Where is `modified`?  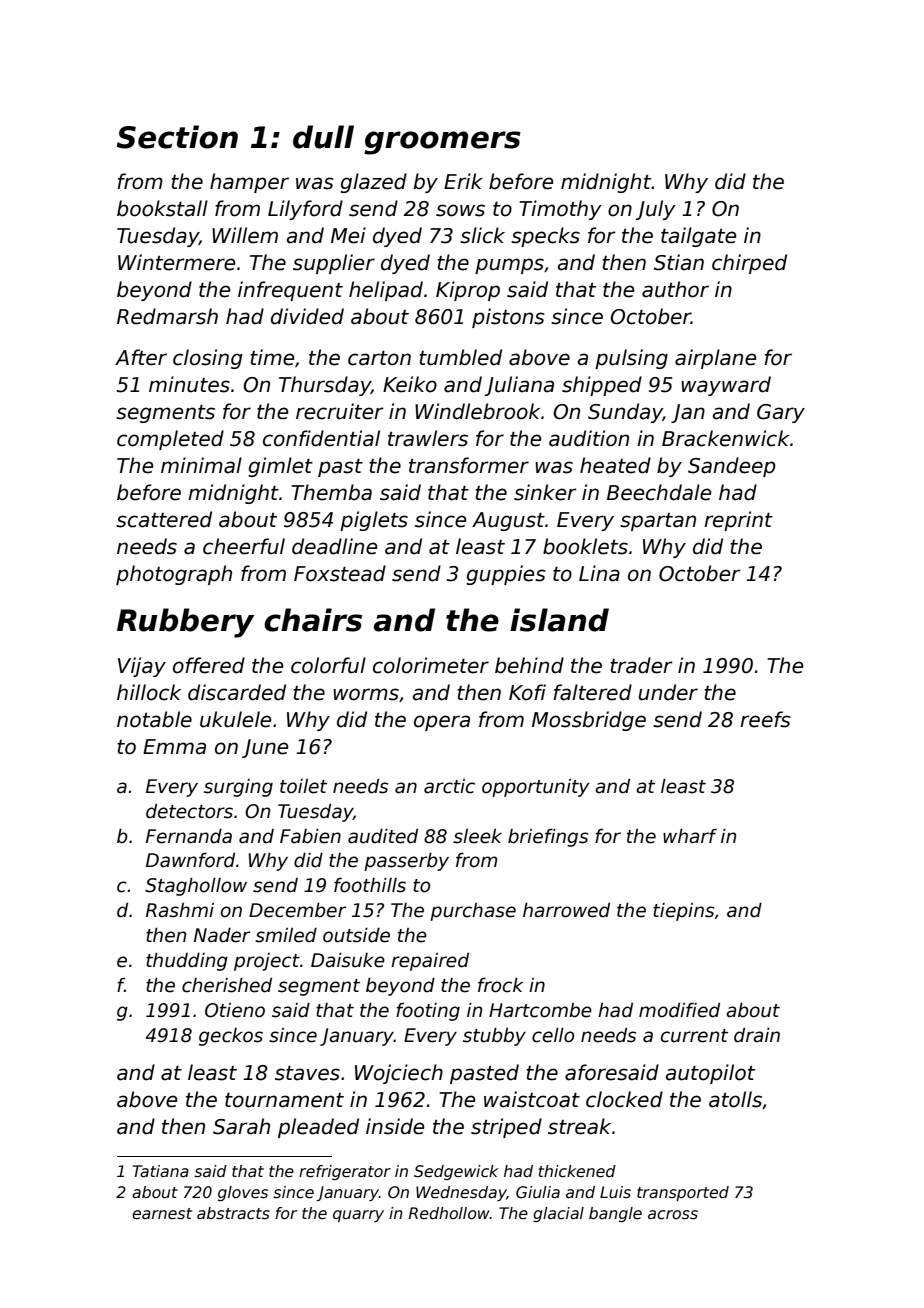
modified is located at coordinates (679, 1010).
